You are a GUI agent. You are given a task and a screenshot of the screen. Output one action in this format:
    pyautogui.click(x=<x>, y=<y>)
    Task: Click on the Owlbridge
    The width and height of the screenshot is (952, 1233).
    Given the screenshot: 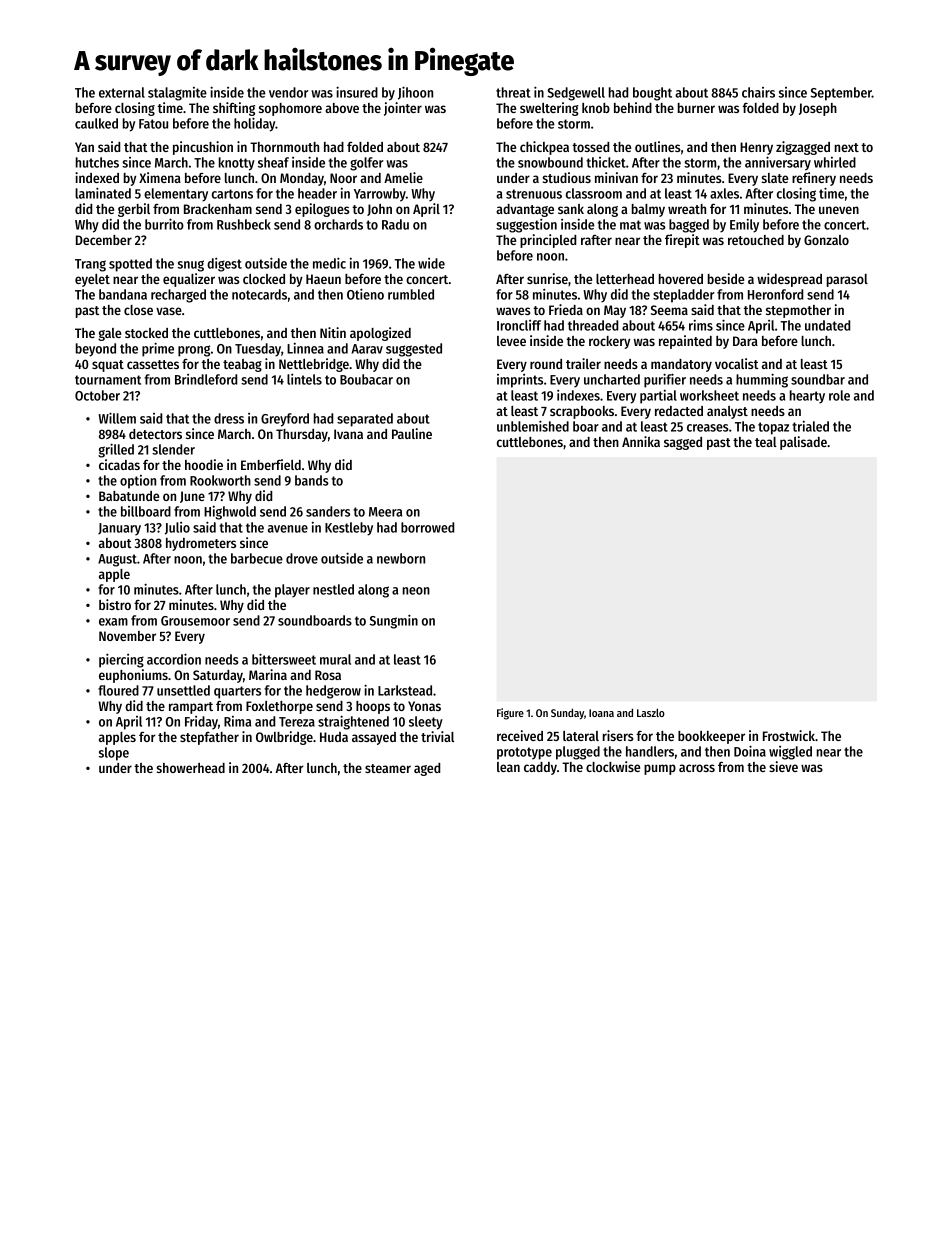 What is the action you would take?
    pyautogui.click(x=284, y=738)
